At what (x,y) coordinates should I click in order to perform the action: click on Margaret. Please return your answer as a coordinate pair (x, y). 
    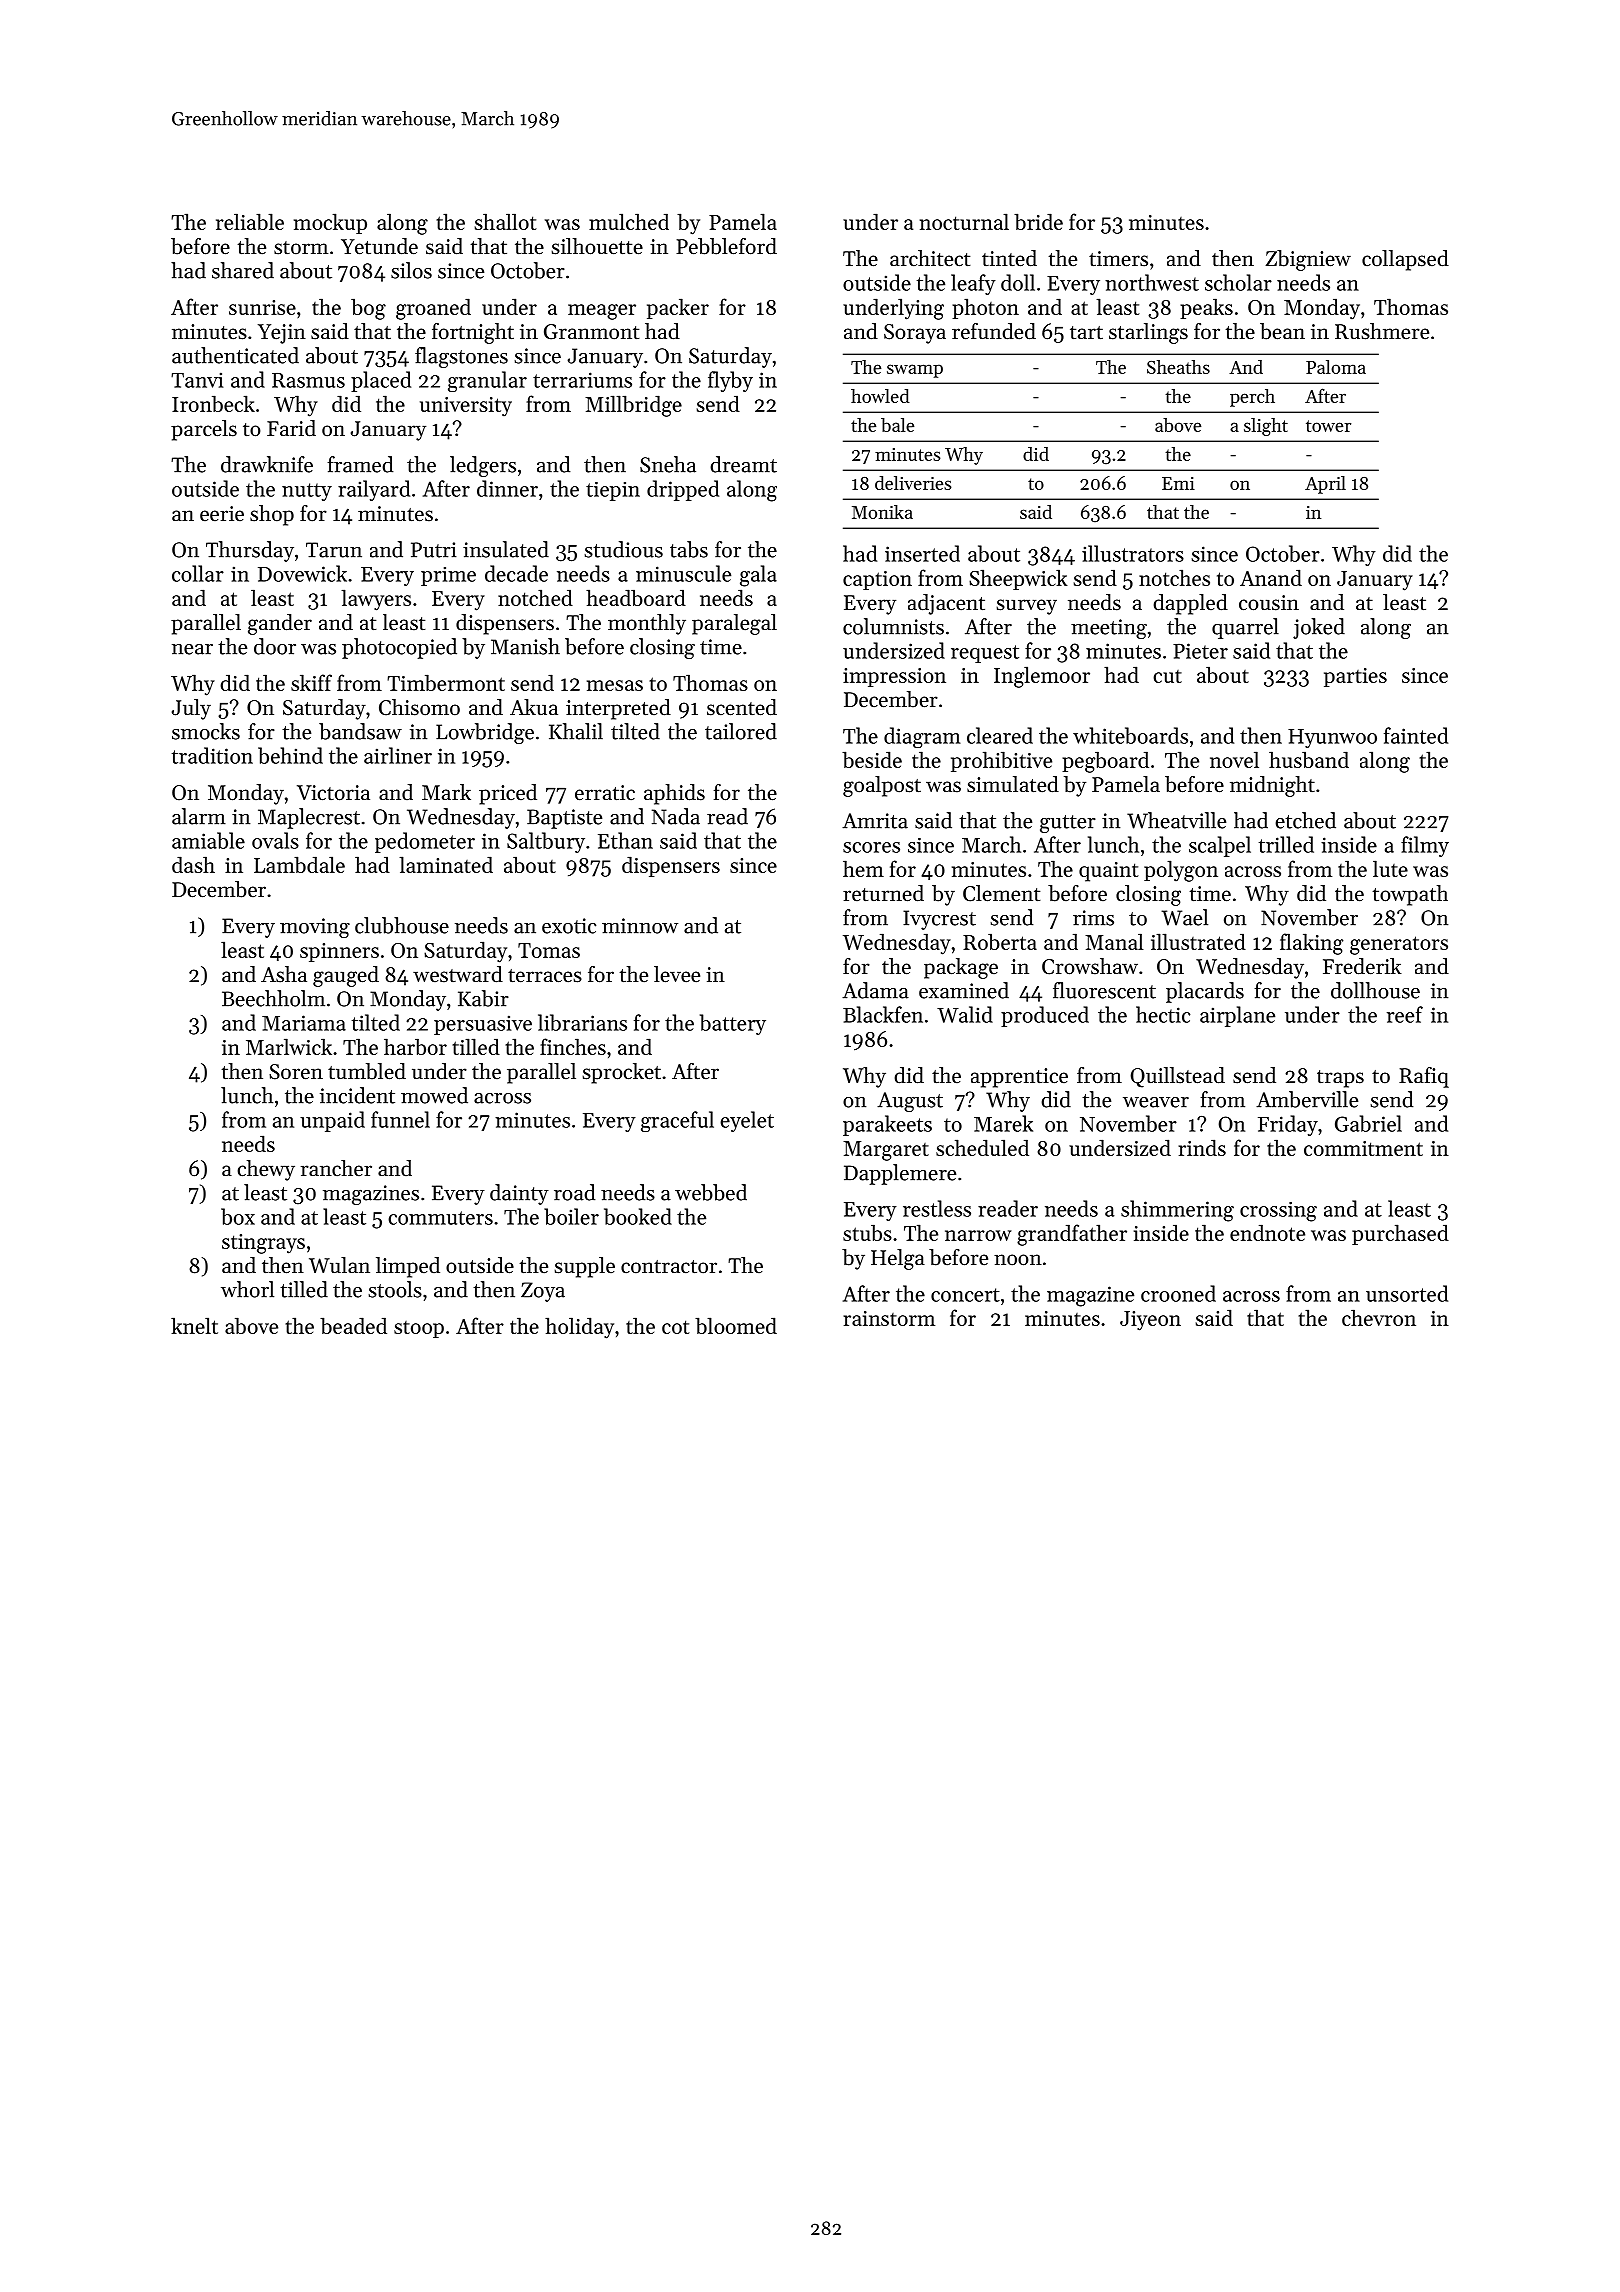
    Looking at the image, I should click on (886, 1151).
